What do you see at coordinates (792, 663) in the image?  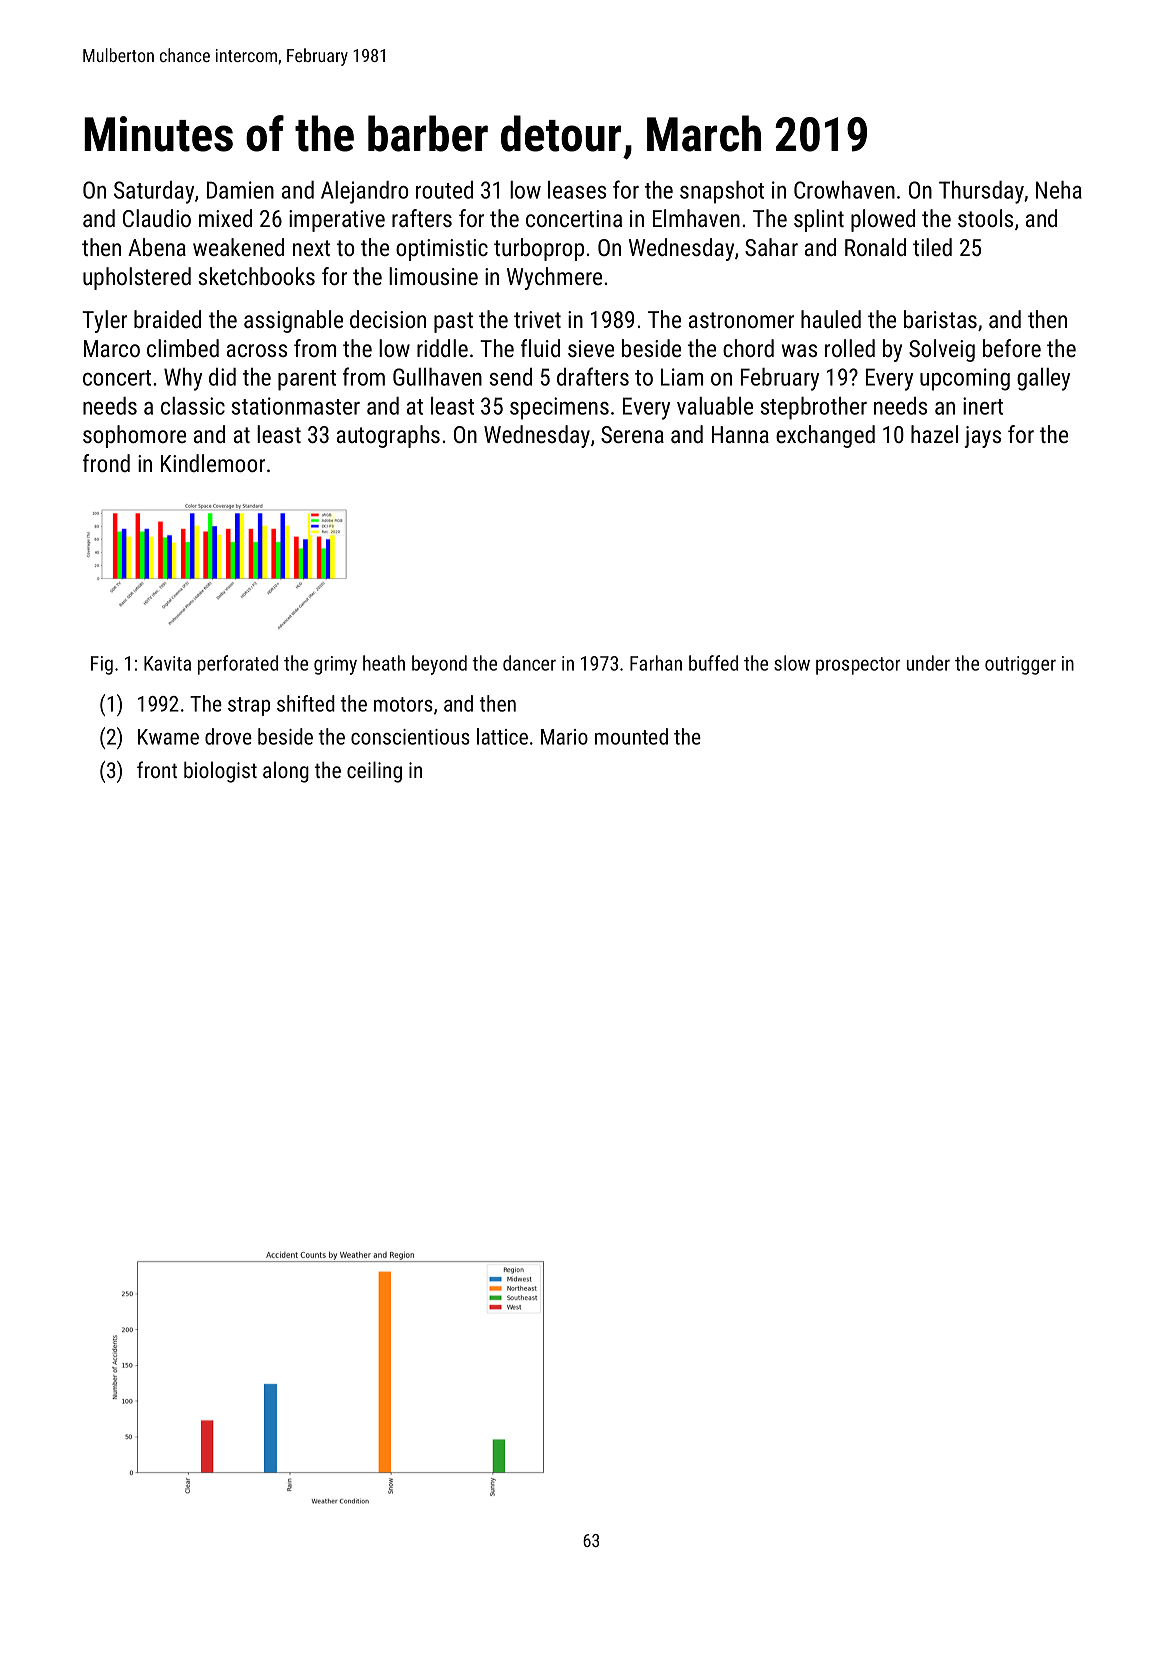 I see `slow` at bounding box center [792, 663].
